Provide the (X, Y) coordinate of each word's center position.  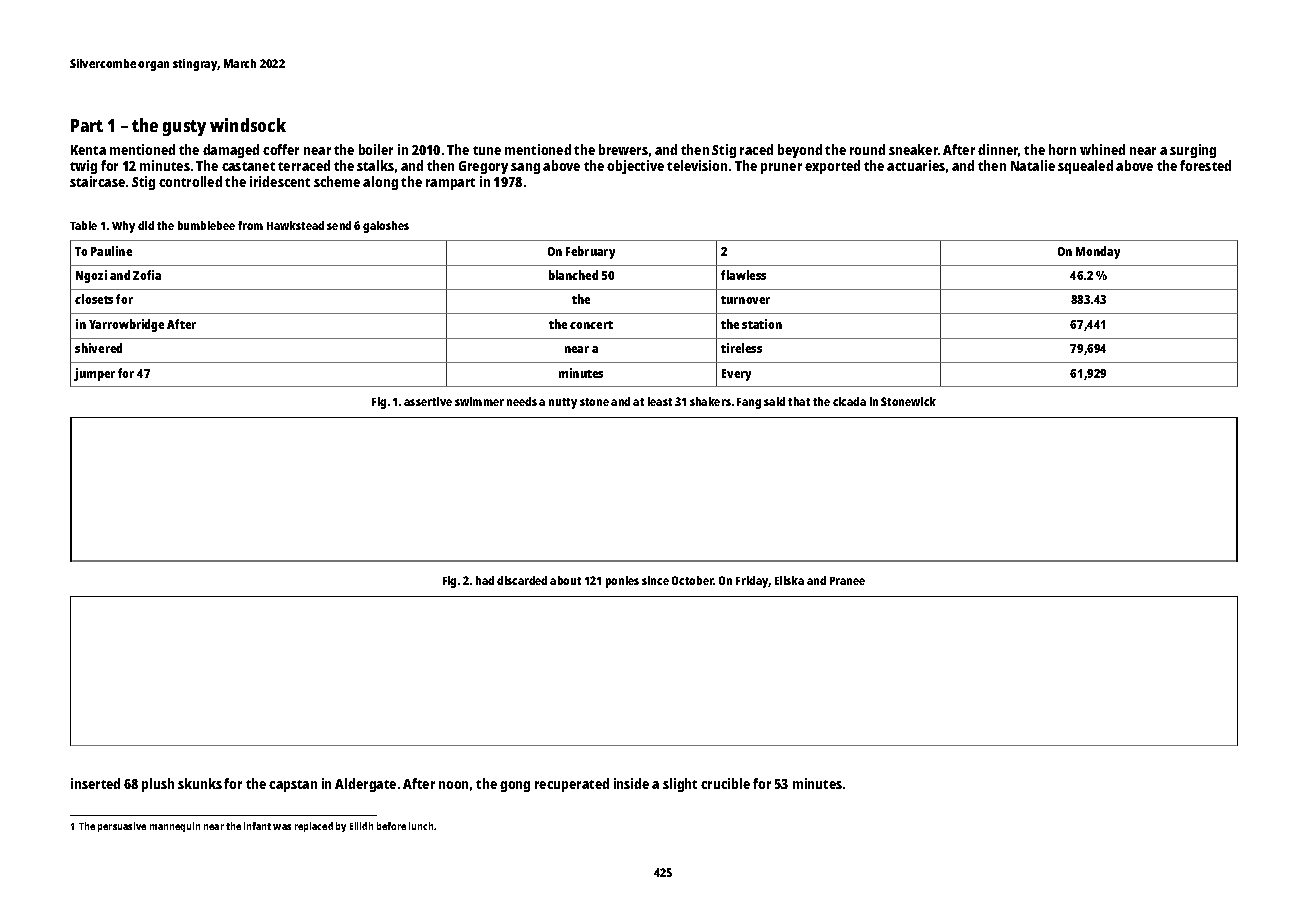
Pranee (847, 581)
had (485, 580)
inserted (95, 783)
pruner (781, 168)
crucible (725, 783)
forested (1205, 165)
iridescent (280, 181)
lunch (421, 826)
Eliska (789, 580)
